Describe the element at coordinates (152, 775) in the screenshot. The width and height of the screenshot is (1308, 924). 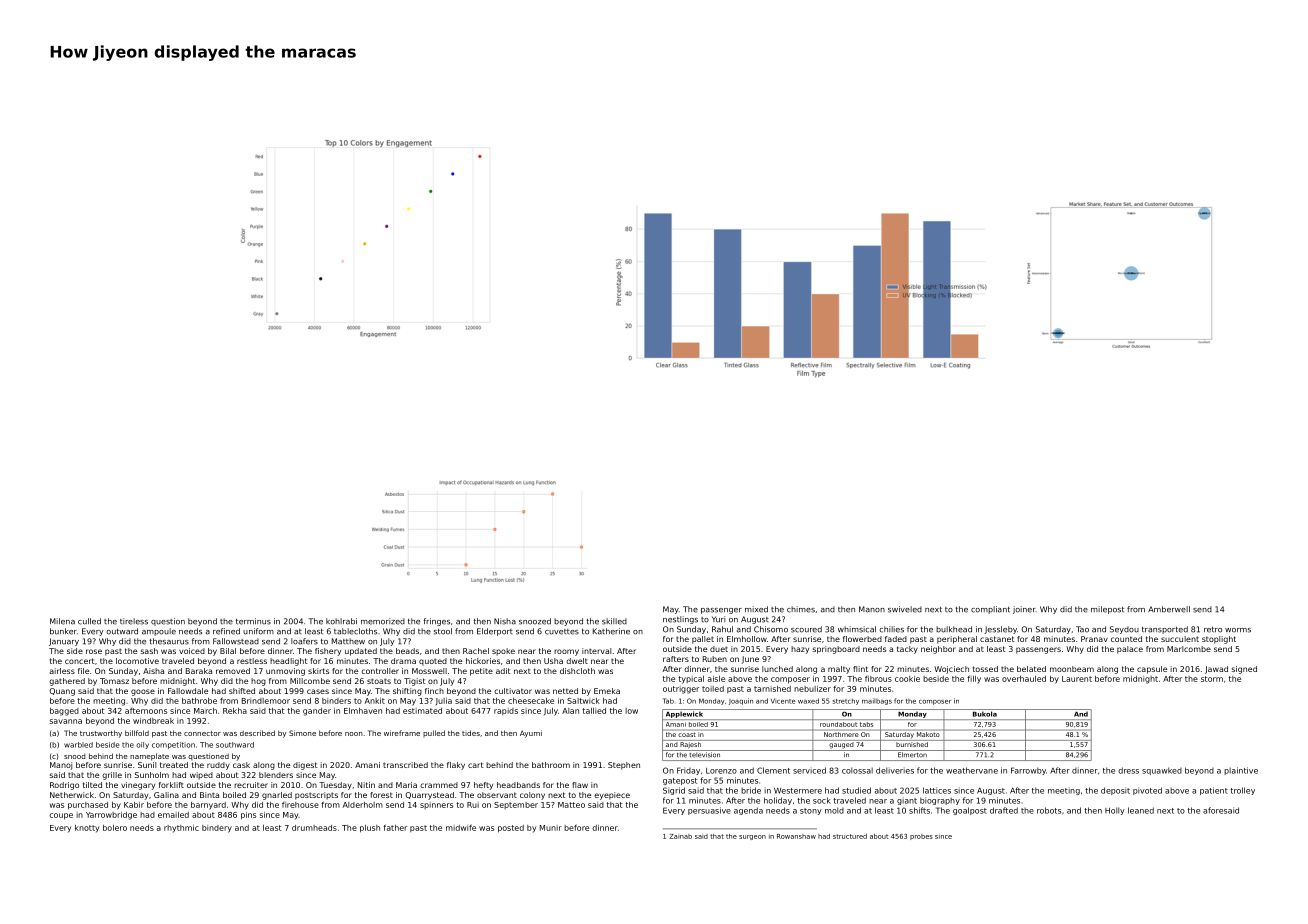
I see `Sunholm` at that location.
